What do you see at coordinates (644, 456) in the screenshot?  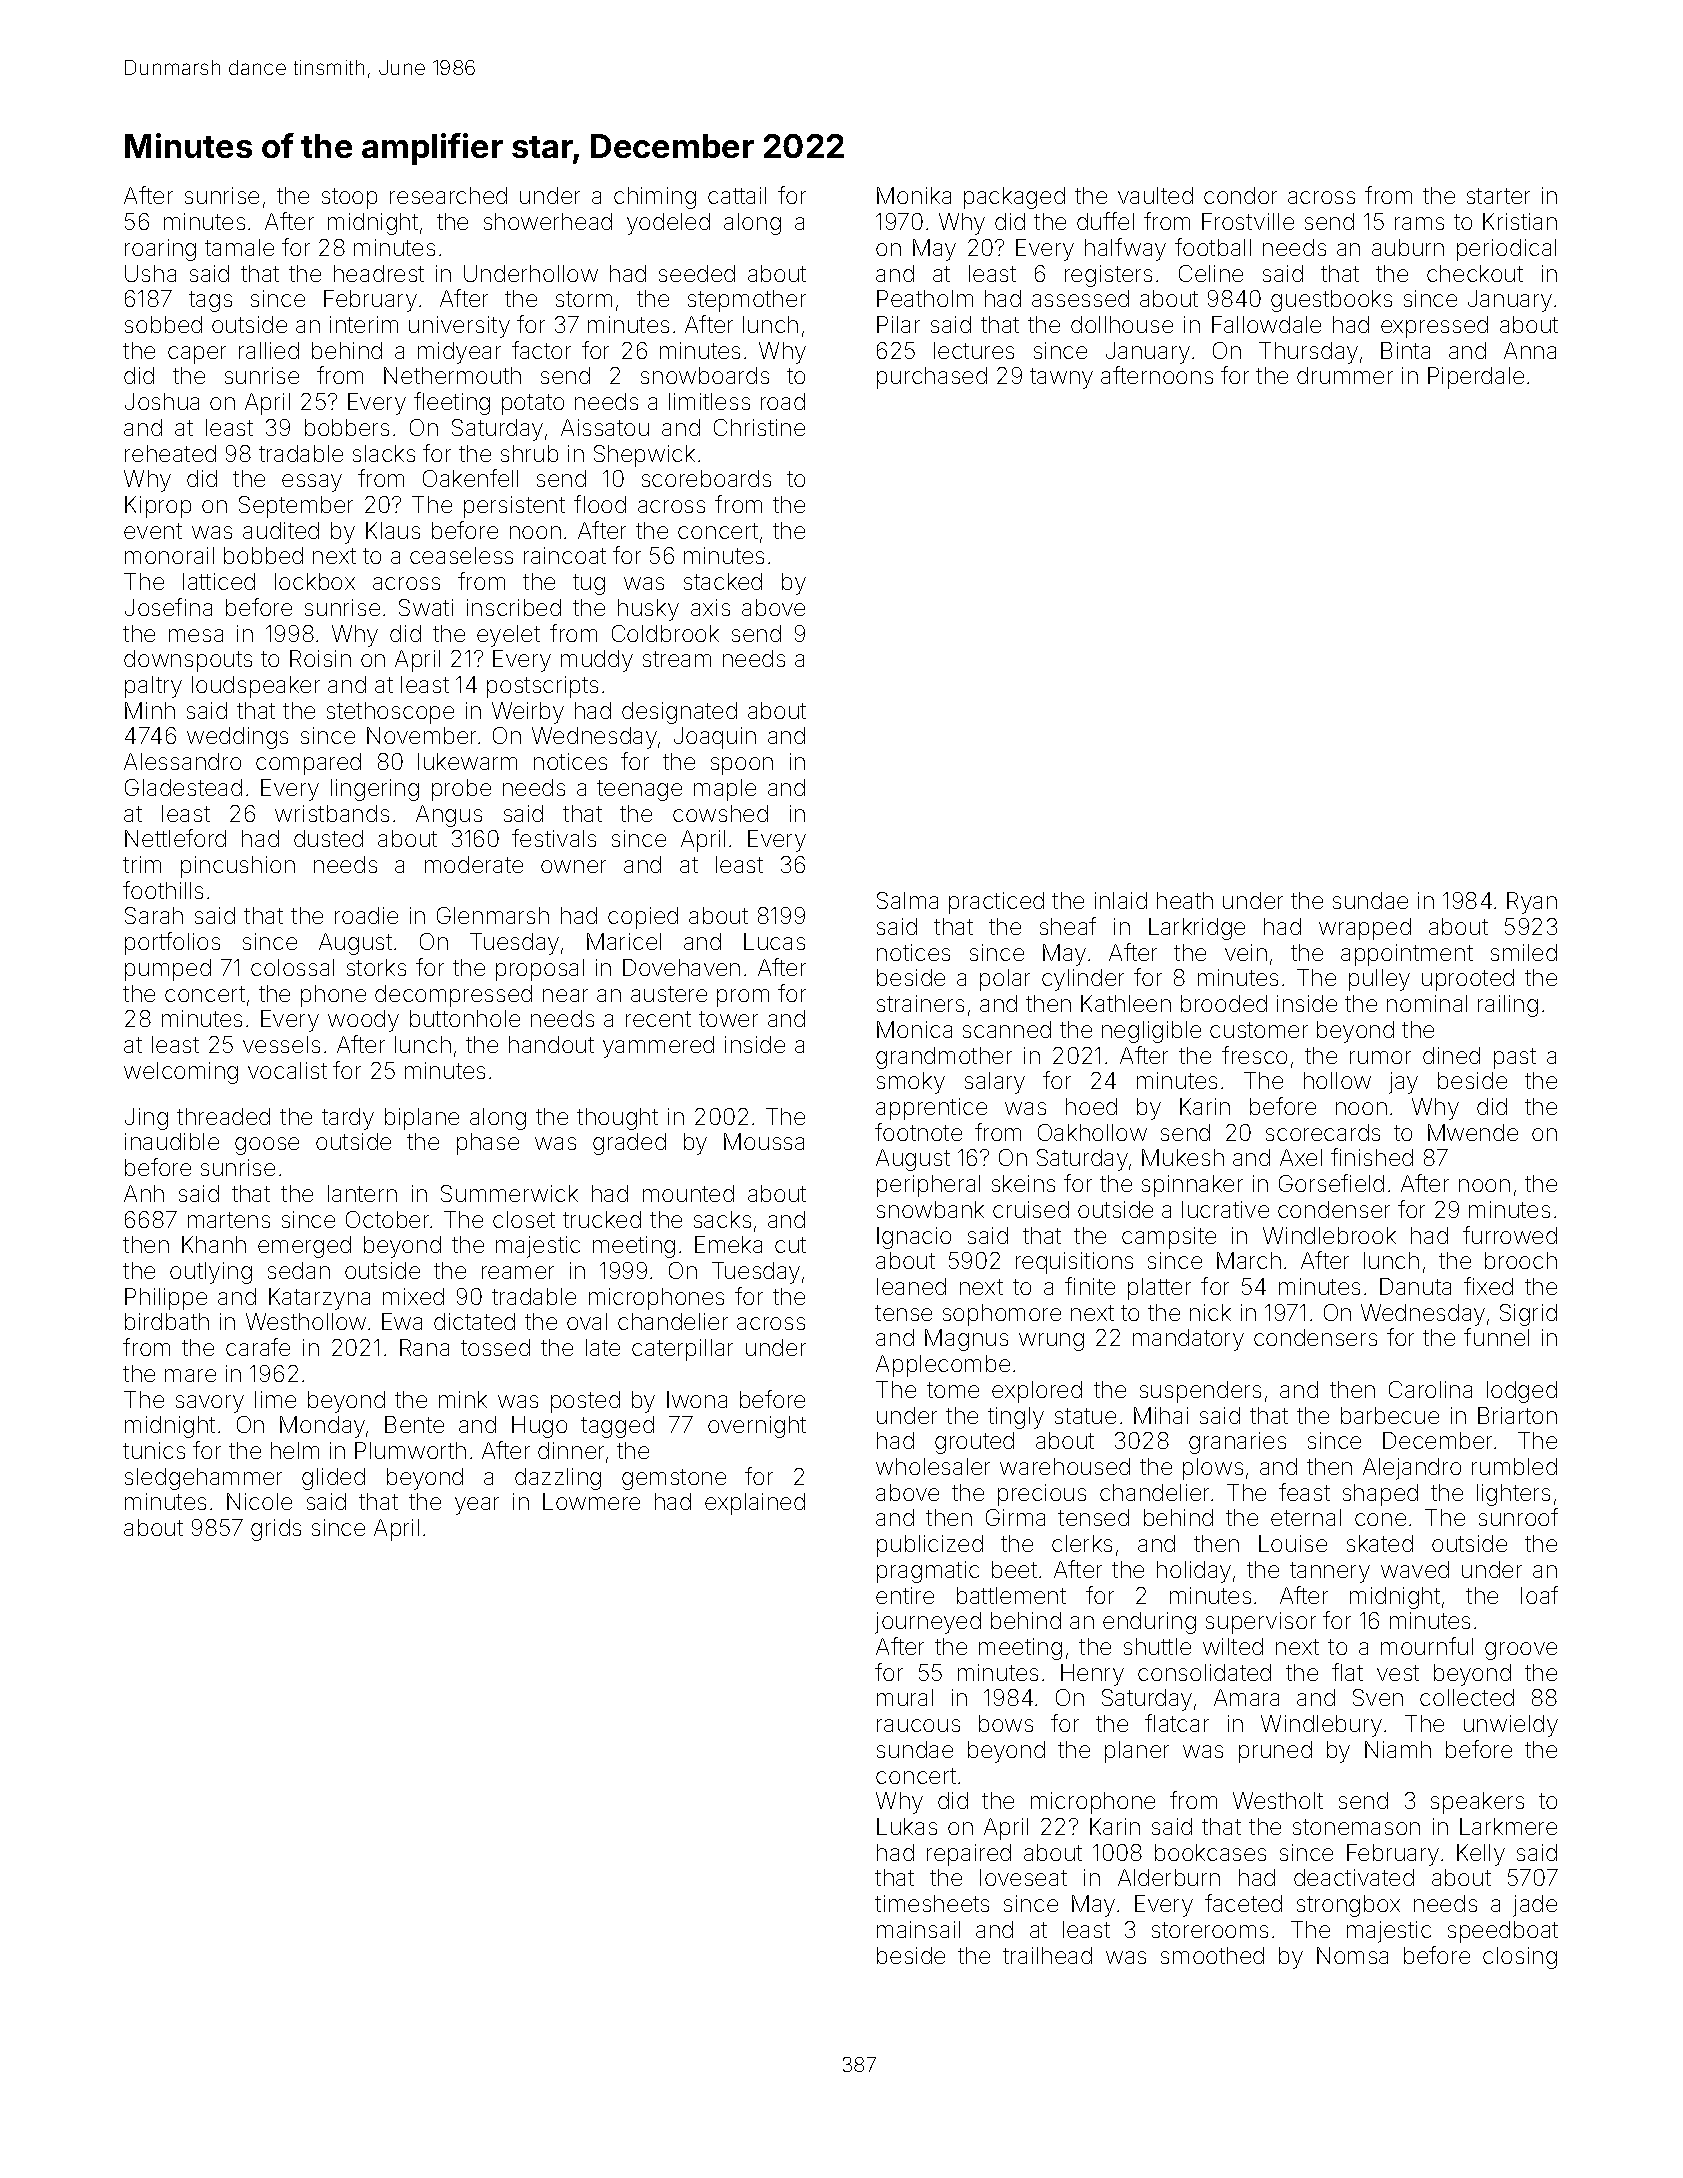 I see `Shepwick` at bounding box center [644, 456].
